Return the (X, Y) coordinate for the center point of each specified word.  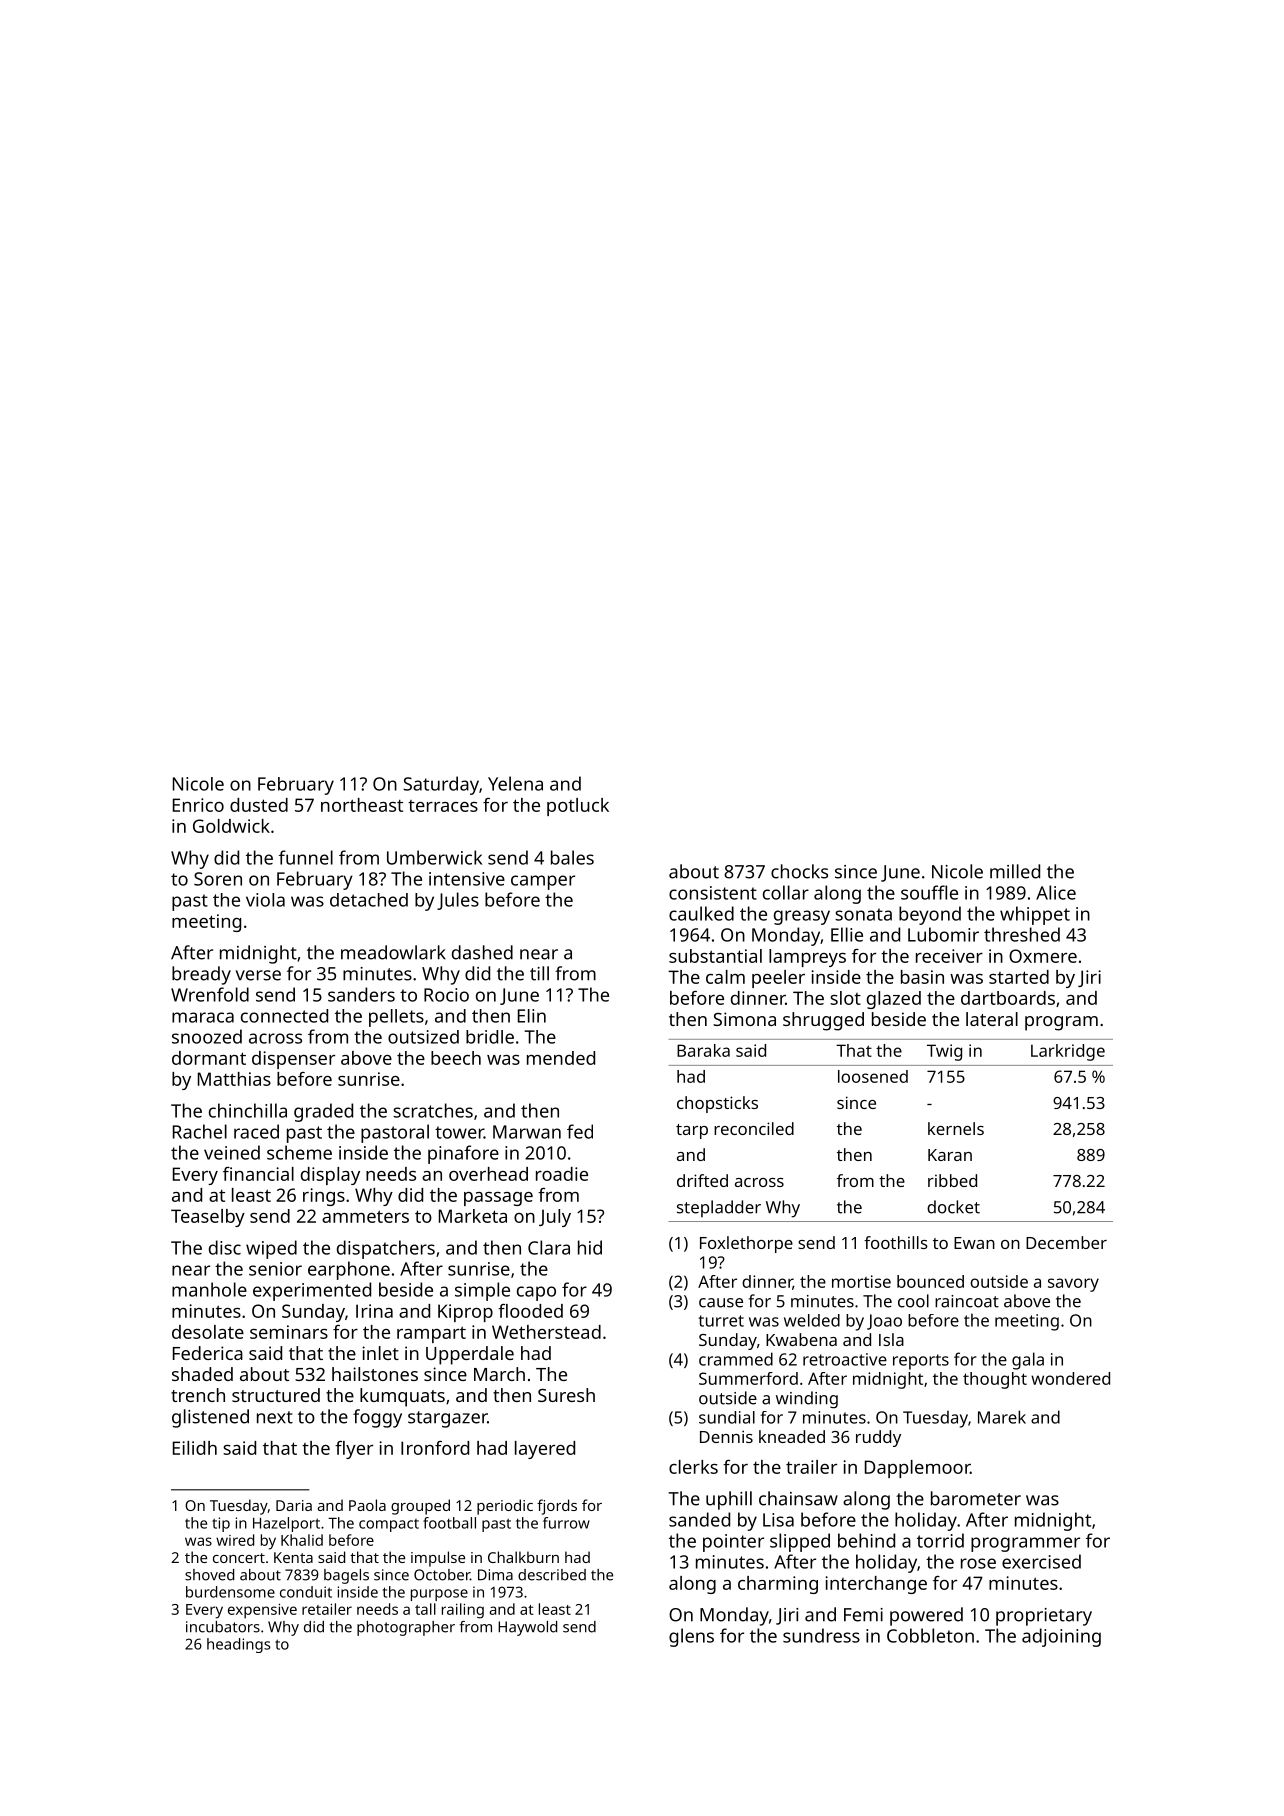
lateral (992, 1019)
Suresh (566, 1395)
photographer (406, 1628)
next (275, 1417)
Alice (1056, 892)
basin (922, 977)
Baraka (703, 1050)
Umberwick (434, 857)
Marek (1002, 1417)
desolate (208, 1332)
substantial (715, 956)
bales (572, 857)
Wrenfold (210, 994)
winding (807, 1400)
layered (545, 1450)
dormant (209, 1058)
